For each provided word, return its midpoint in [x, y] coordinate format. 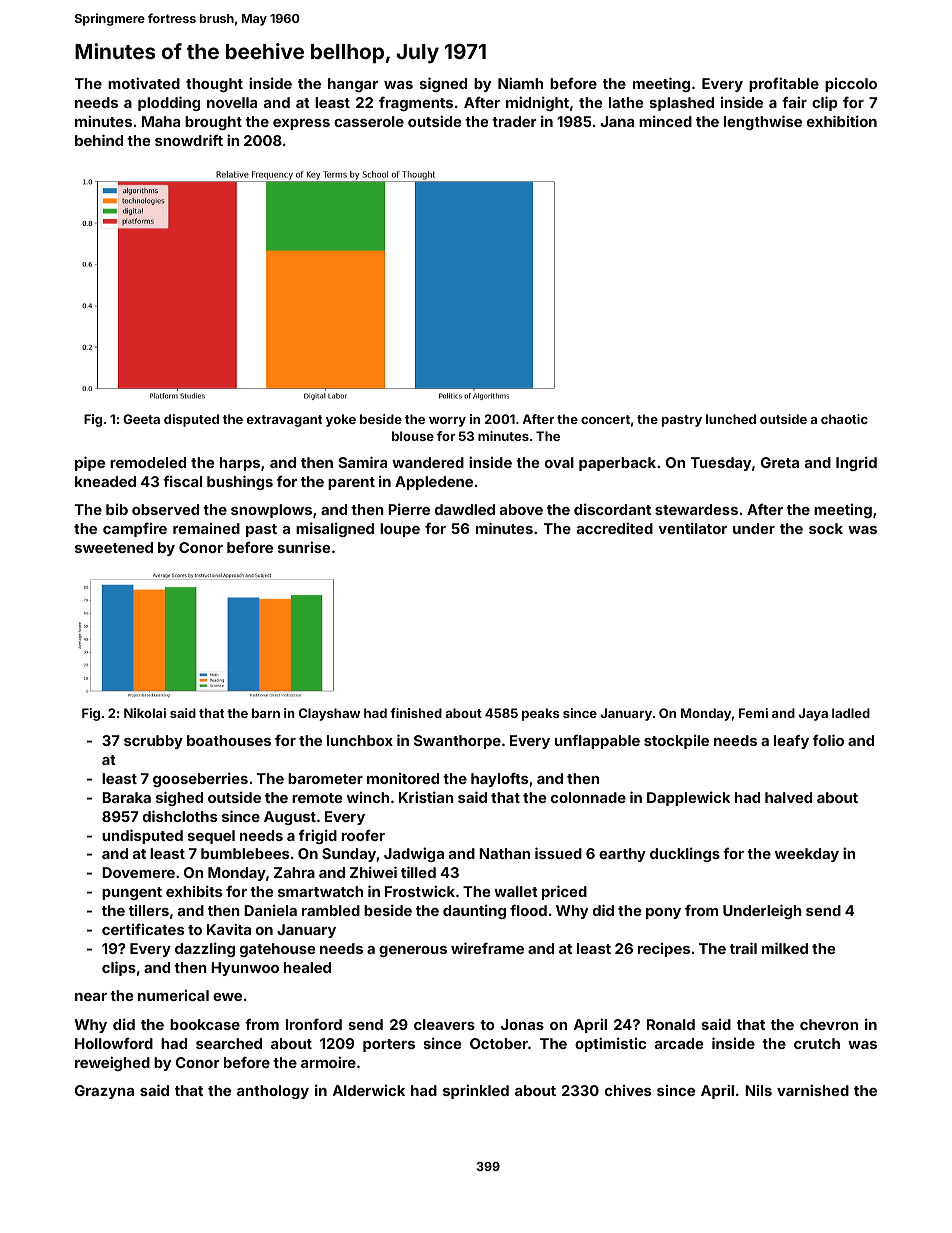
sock [826, 528]
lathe [626, 102]
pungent [132, 893]
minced [665, 121]
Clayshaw [329, 714]
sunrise [304, 547]
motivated [144, 83]
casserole [369, 121]
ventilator [692, 528]
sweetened [114, 547]
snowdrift [189, 140]
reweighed [112, 1063]
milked [785, 948]
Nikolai [145, 713]
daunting [474, 911]
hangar [353, 85]
